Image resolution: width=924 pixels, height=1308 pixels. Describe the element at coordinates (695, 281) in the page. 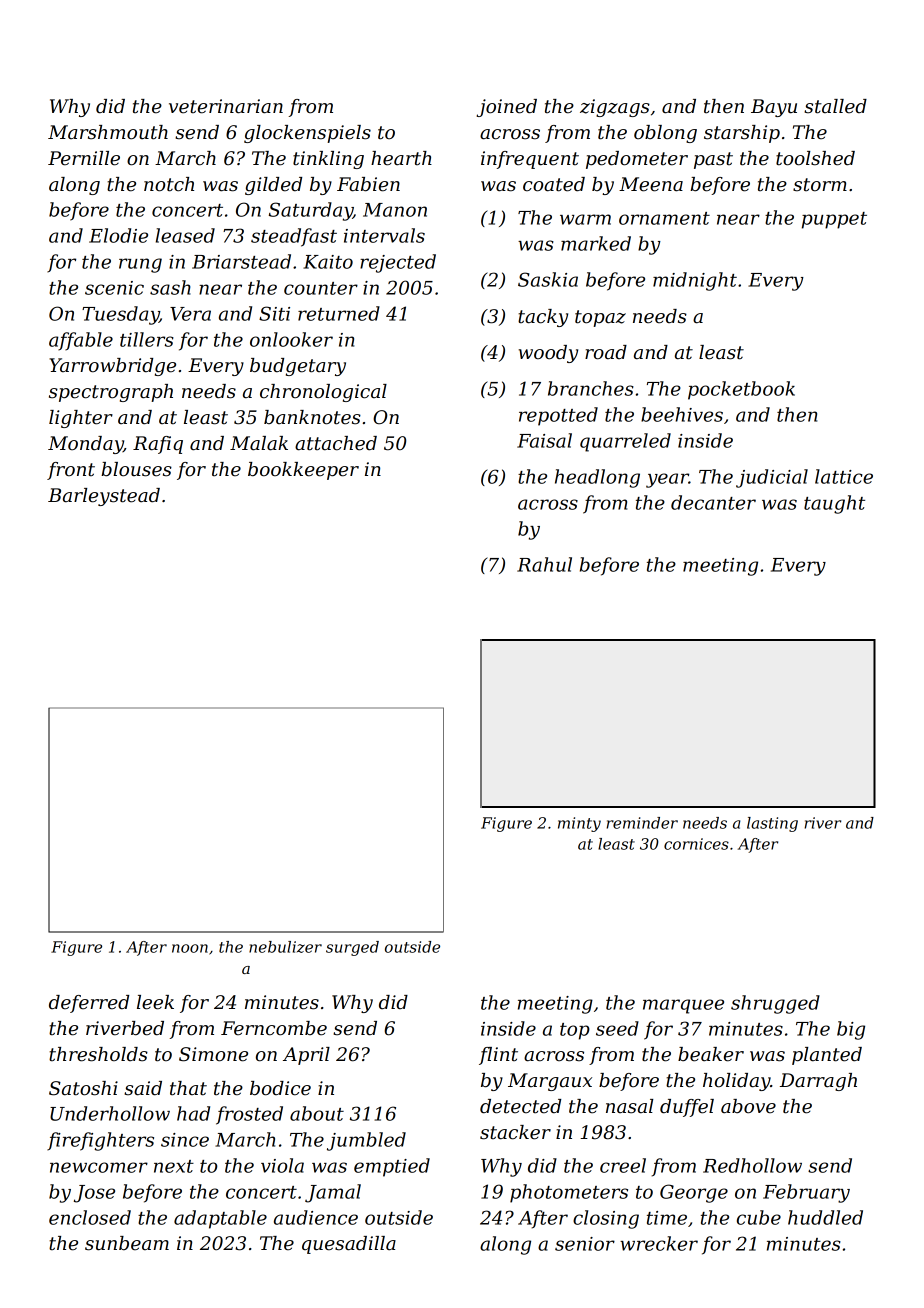

I see `midnight` at that location.
